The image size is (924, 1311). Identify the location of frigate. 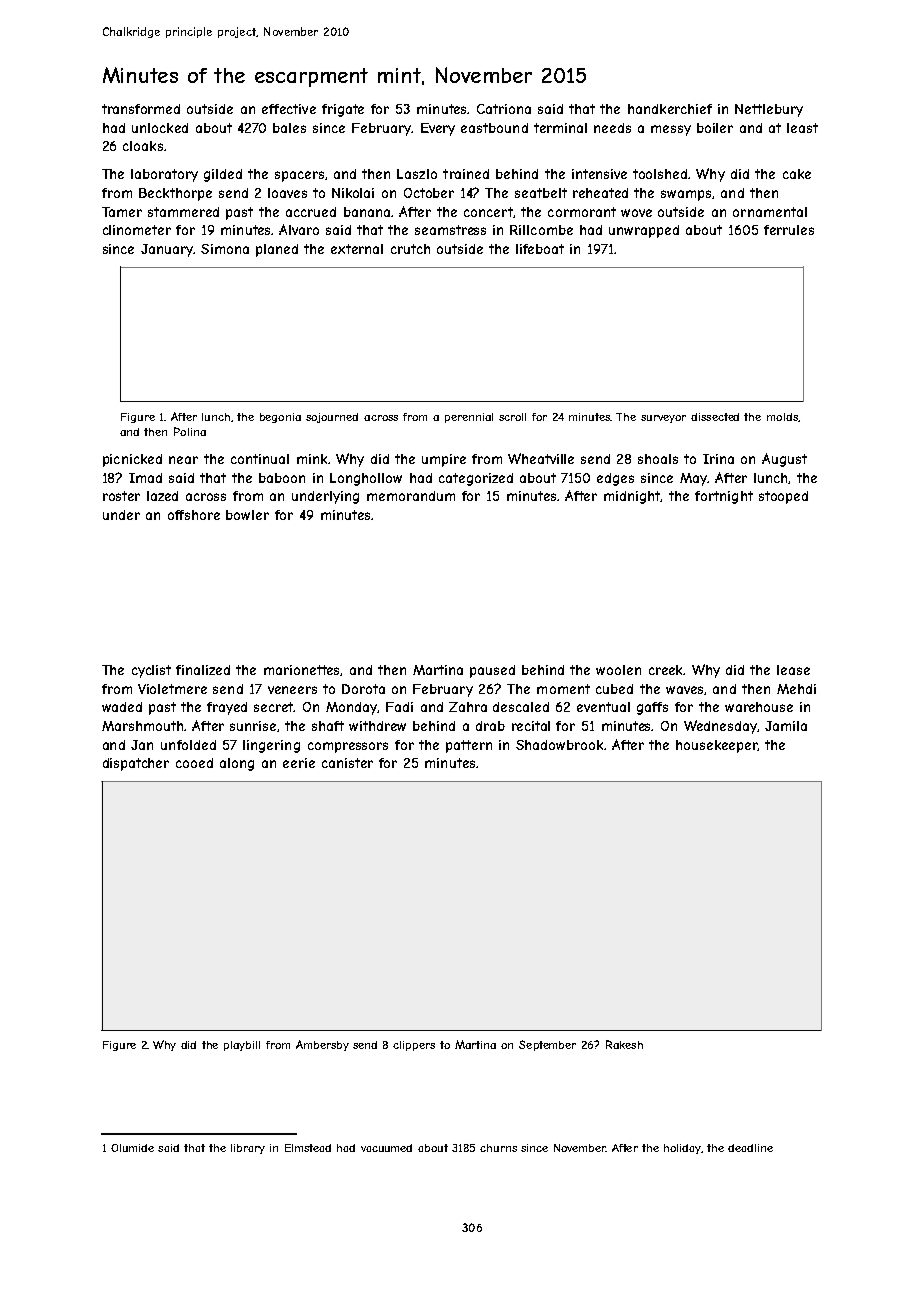
(343, 110).
